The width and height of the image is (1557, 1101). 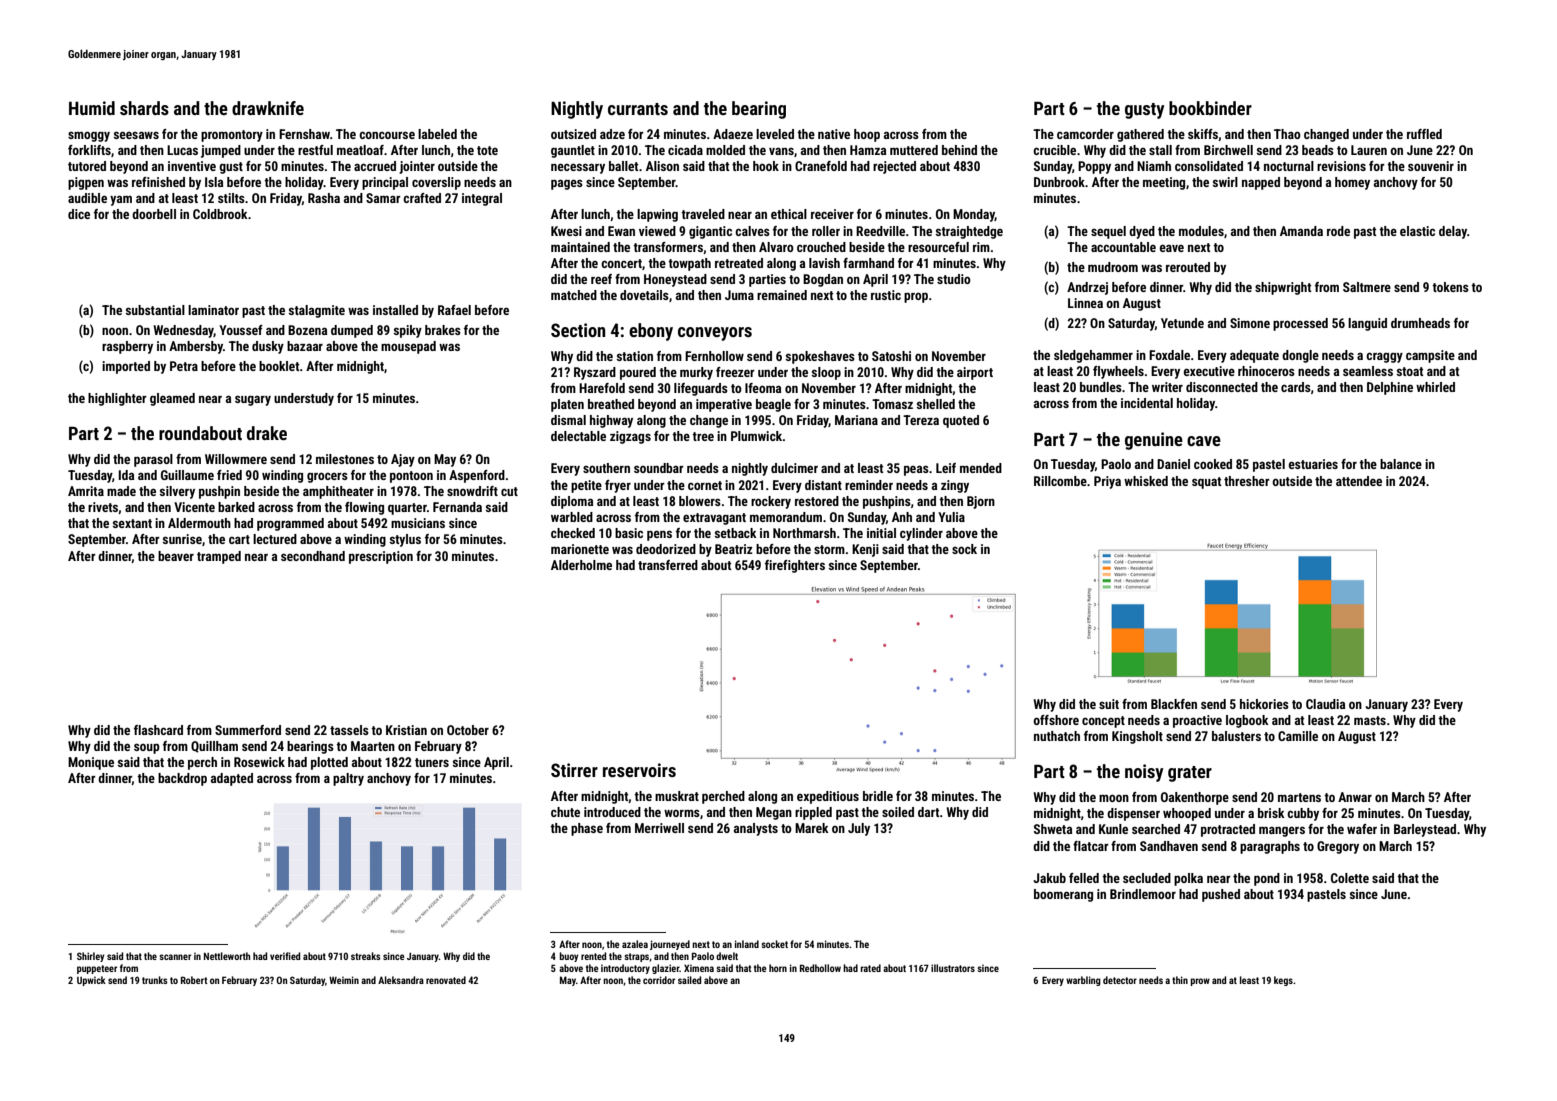 What do you see at coordinates (921, 534) in the image?
I see `cylinder` at bounding box center [921, 534].
